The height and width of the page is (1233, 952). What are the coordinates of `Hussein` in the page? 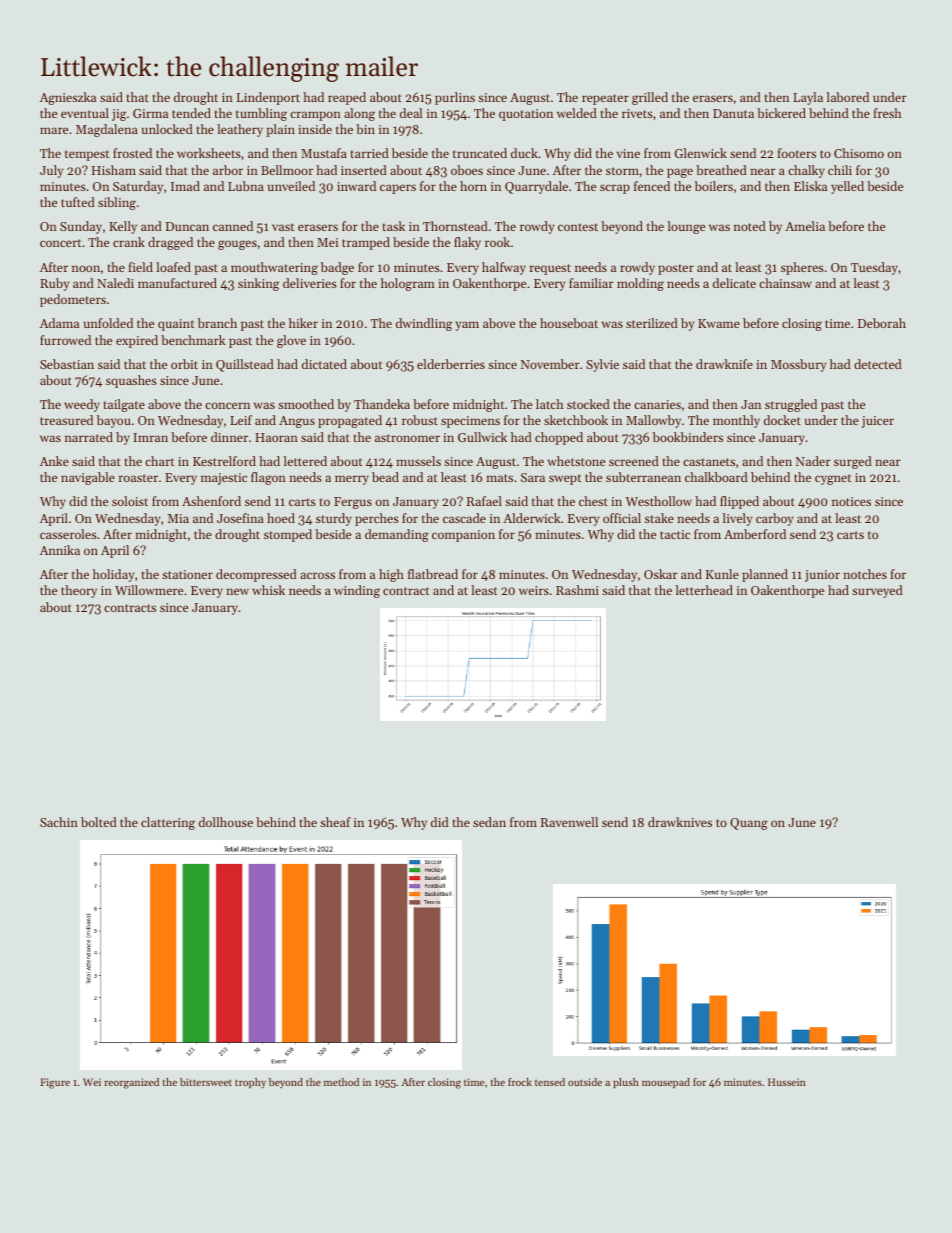 It's located at (787, 1082).
